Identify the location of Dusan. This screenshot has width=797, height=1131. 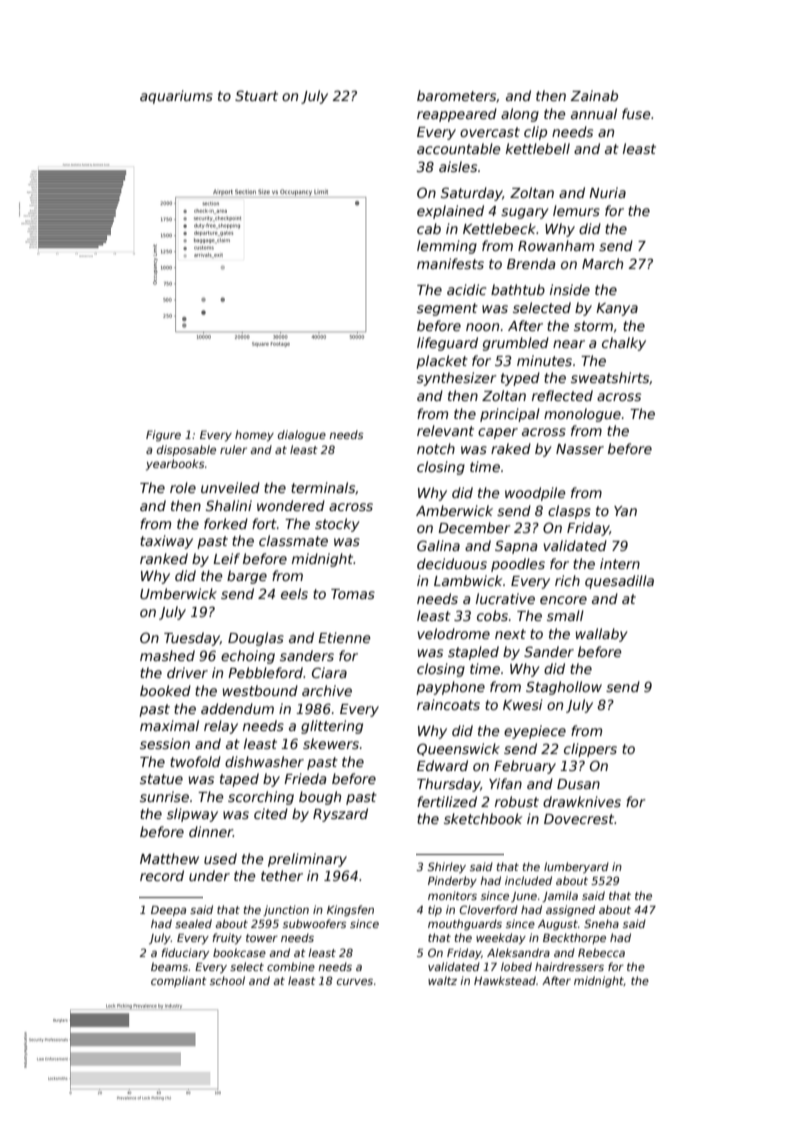
(578, 784).
